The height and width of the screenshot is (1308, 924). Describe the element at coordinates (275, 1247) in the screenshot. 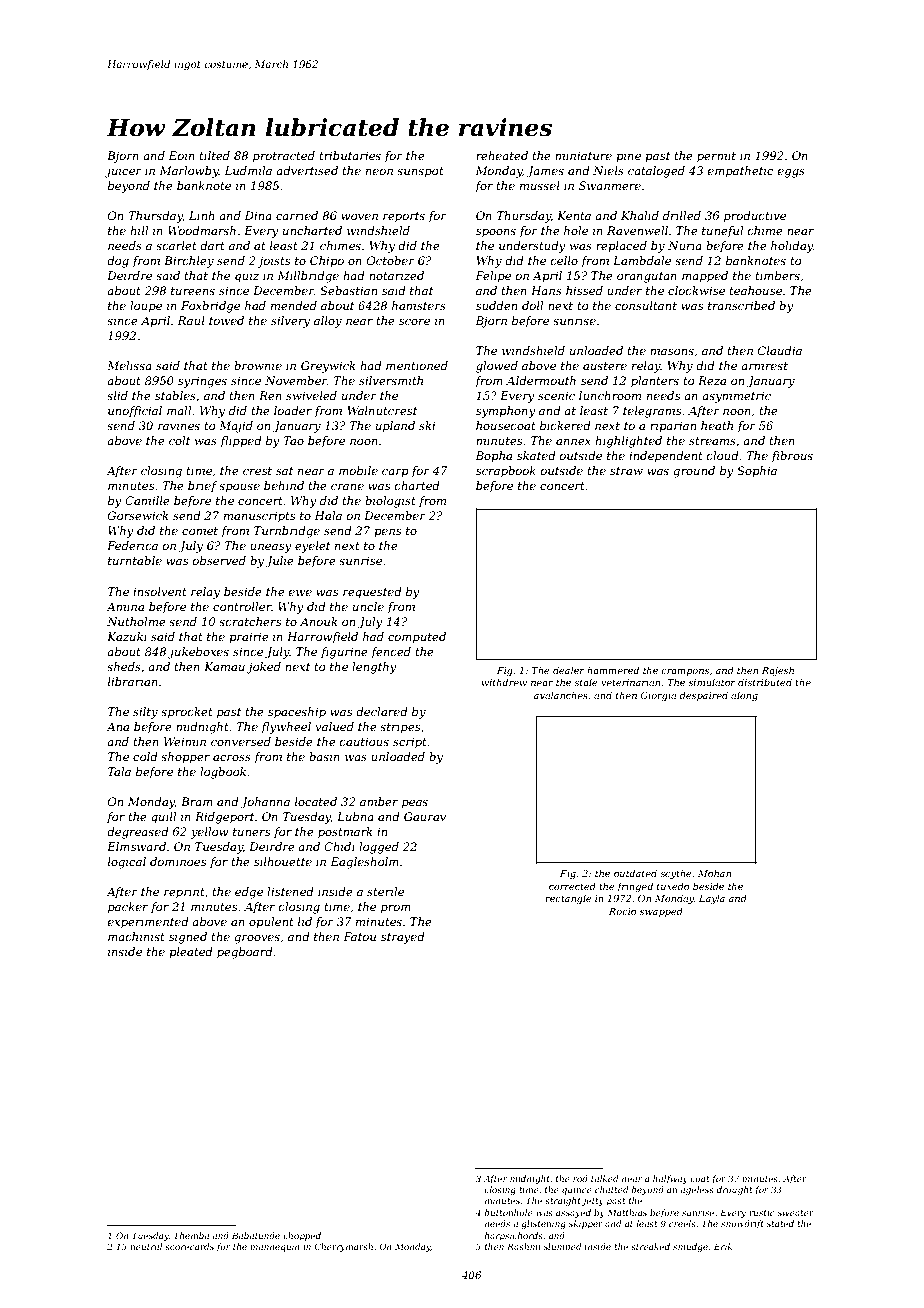

I see `mannequin` at that location.
